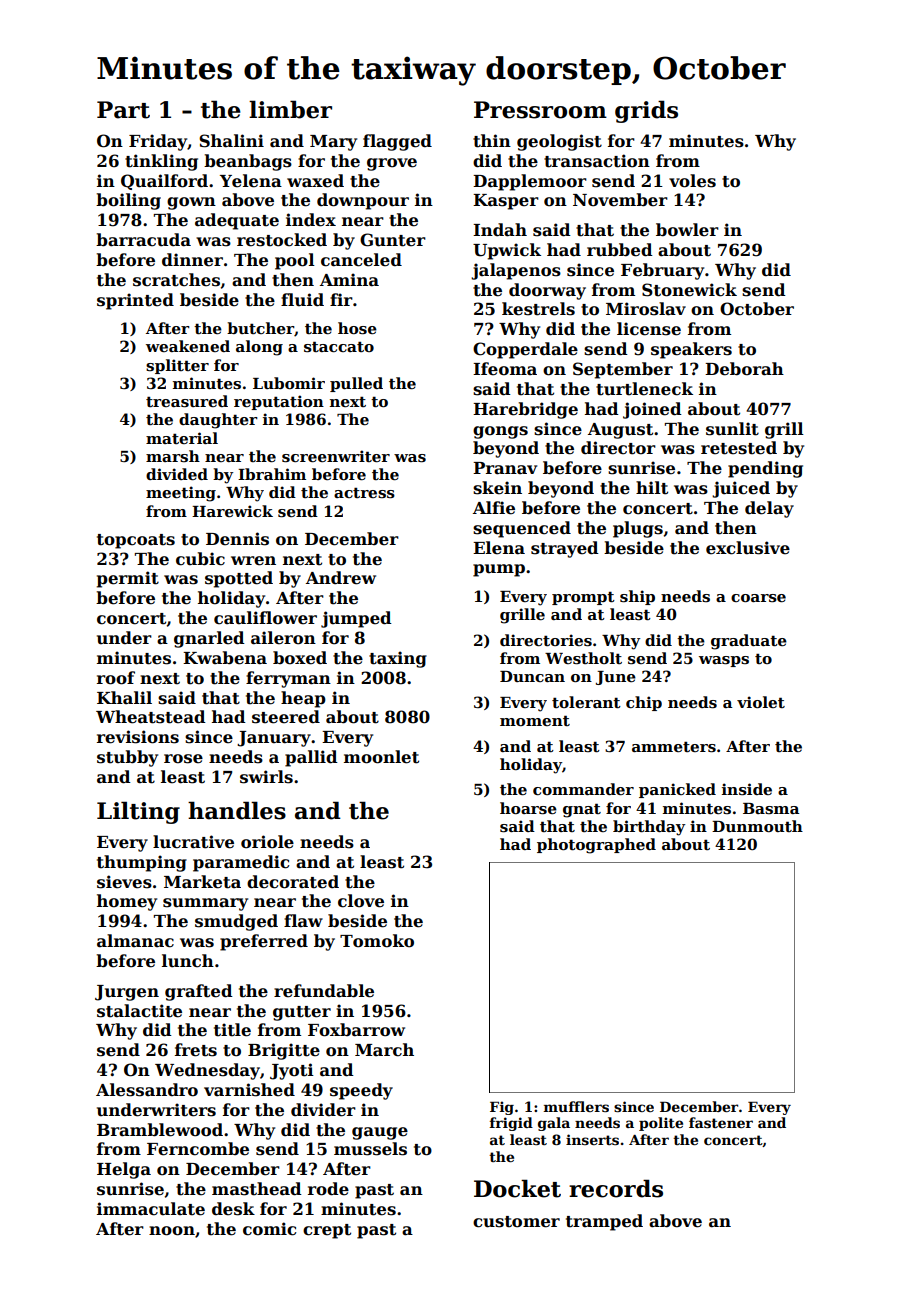  I want to click on pump, so click(499, 570).
